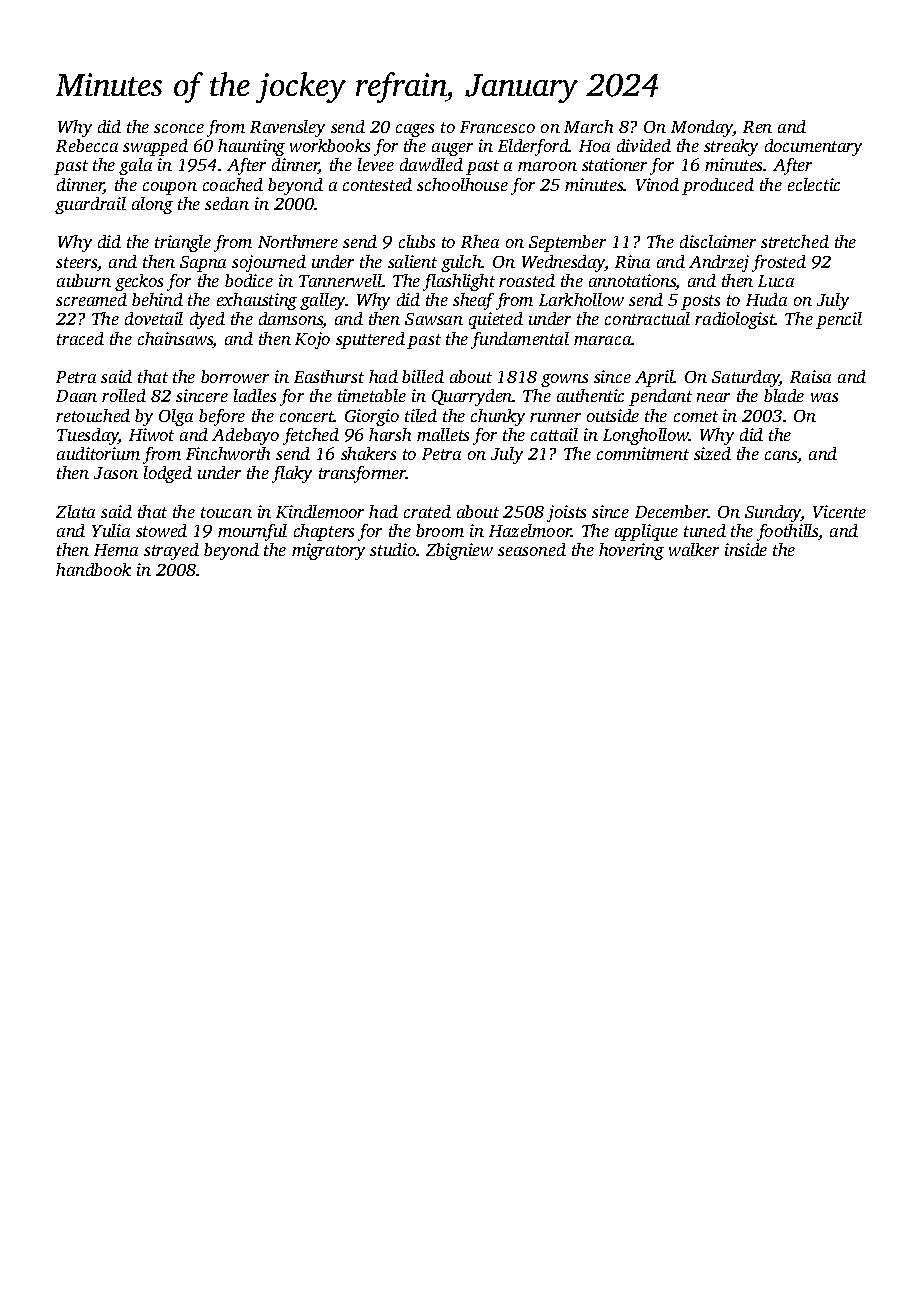 This image has width=924, height=1311. I want to click on Longhollow, so click(646, 436).
